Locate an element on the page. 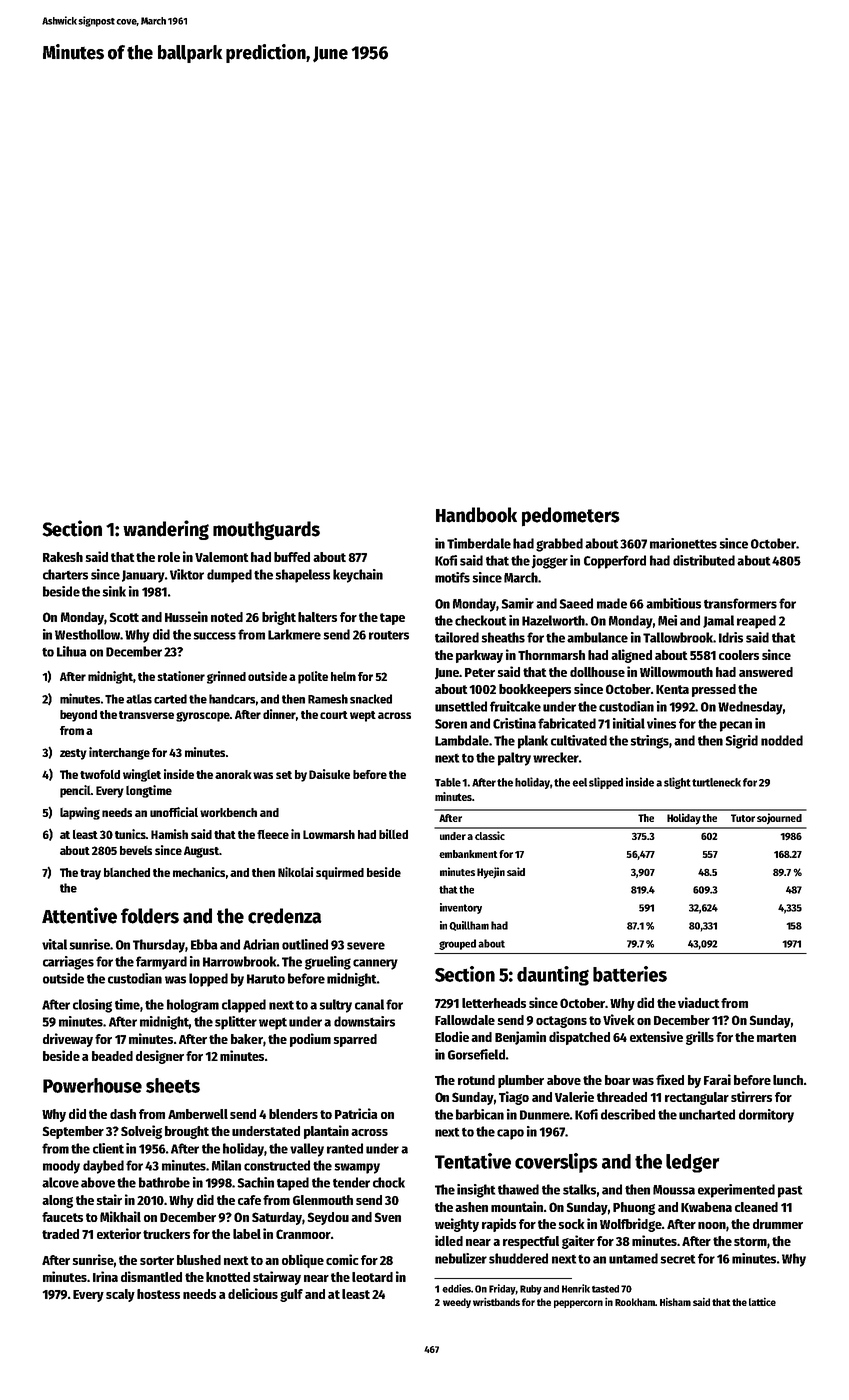 The height and width of the page is (1400, 849). pedometers is located at coordinates (571, 517).
